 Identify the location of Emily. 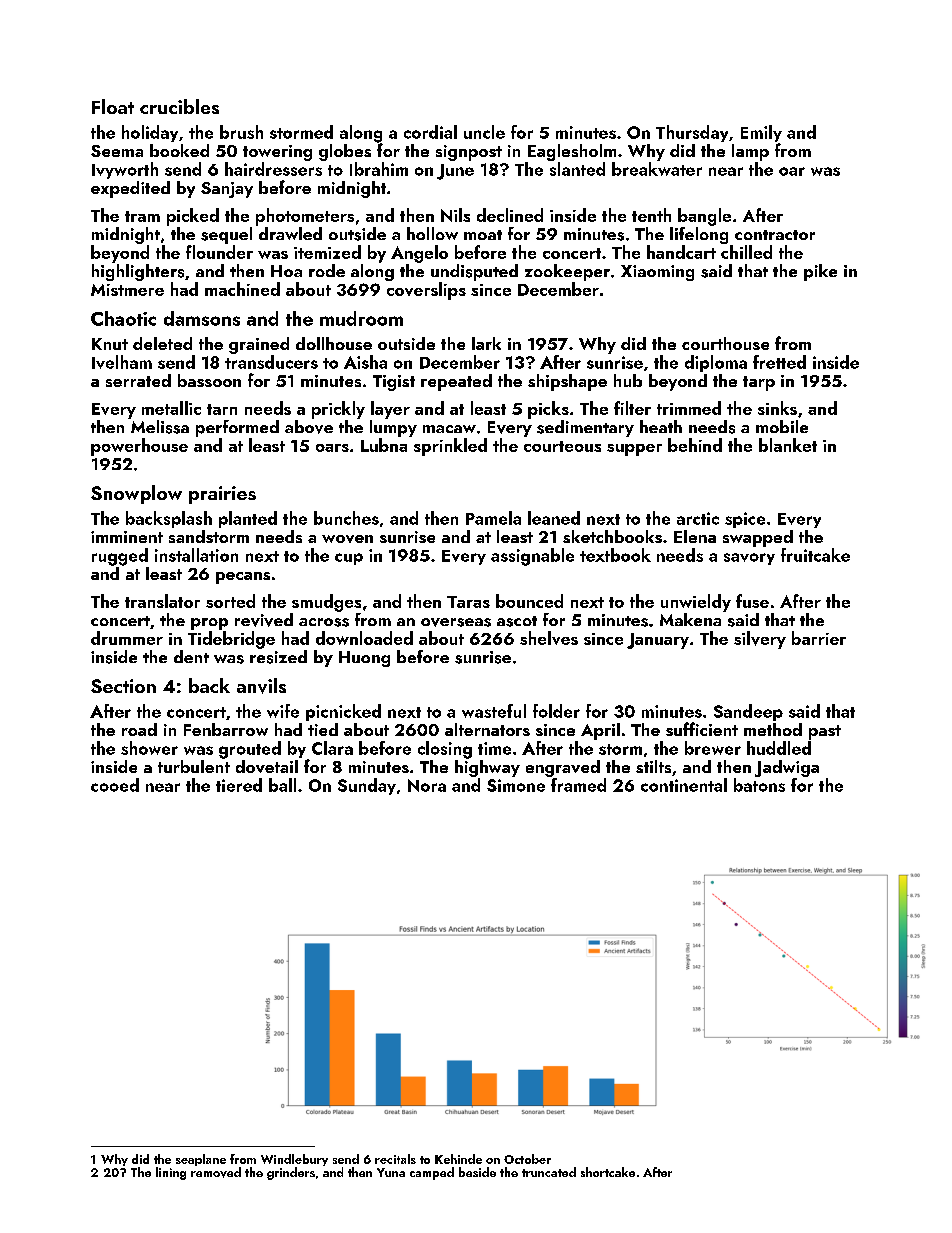
(761, 133).
